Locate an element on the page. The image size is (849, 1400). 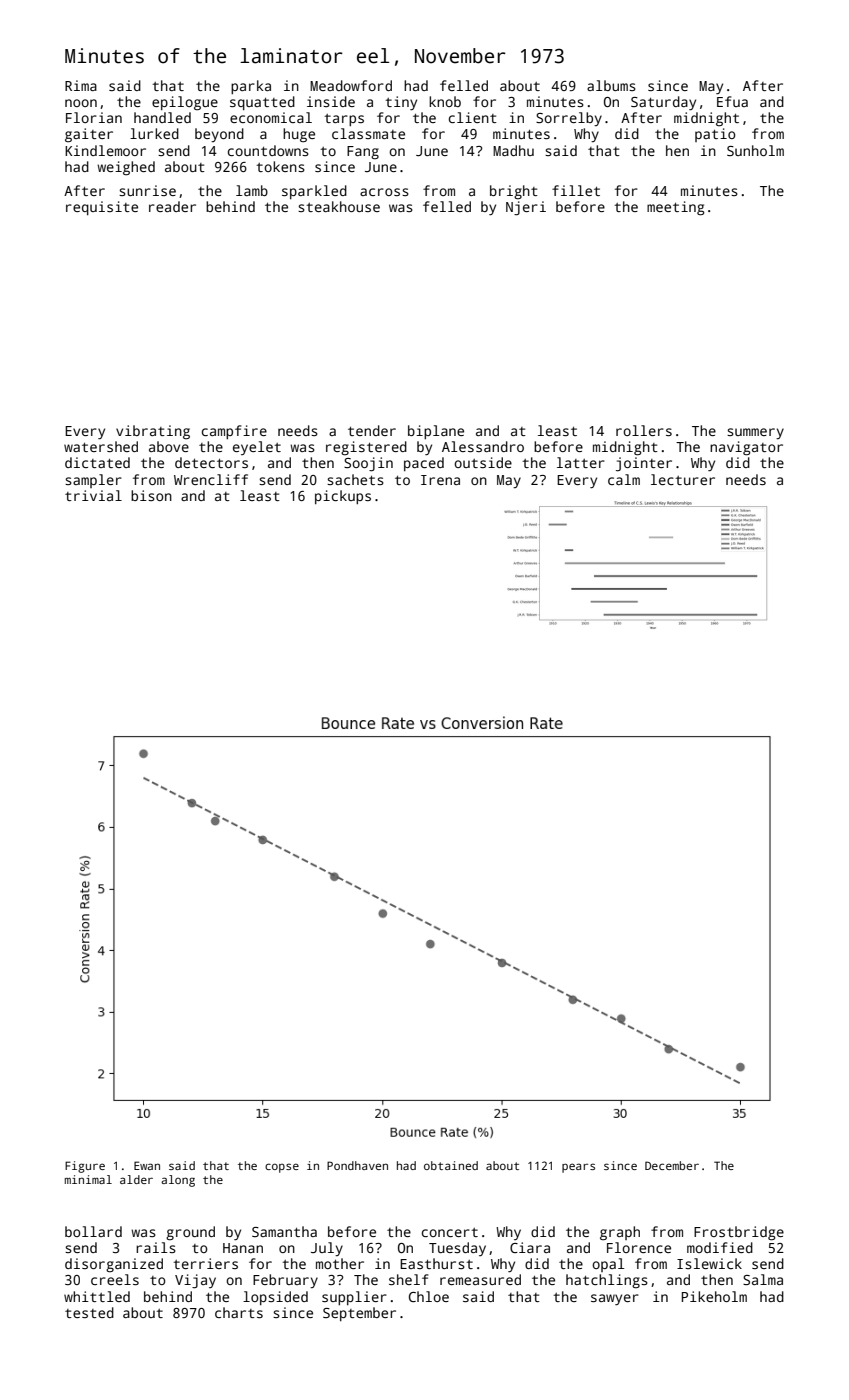
Sunholm is located at coordinates (755, 150).
